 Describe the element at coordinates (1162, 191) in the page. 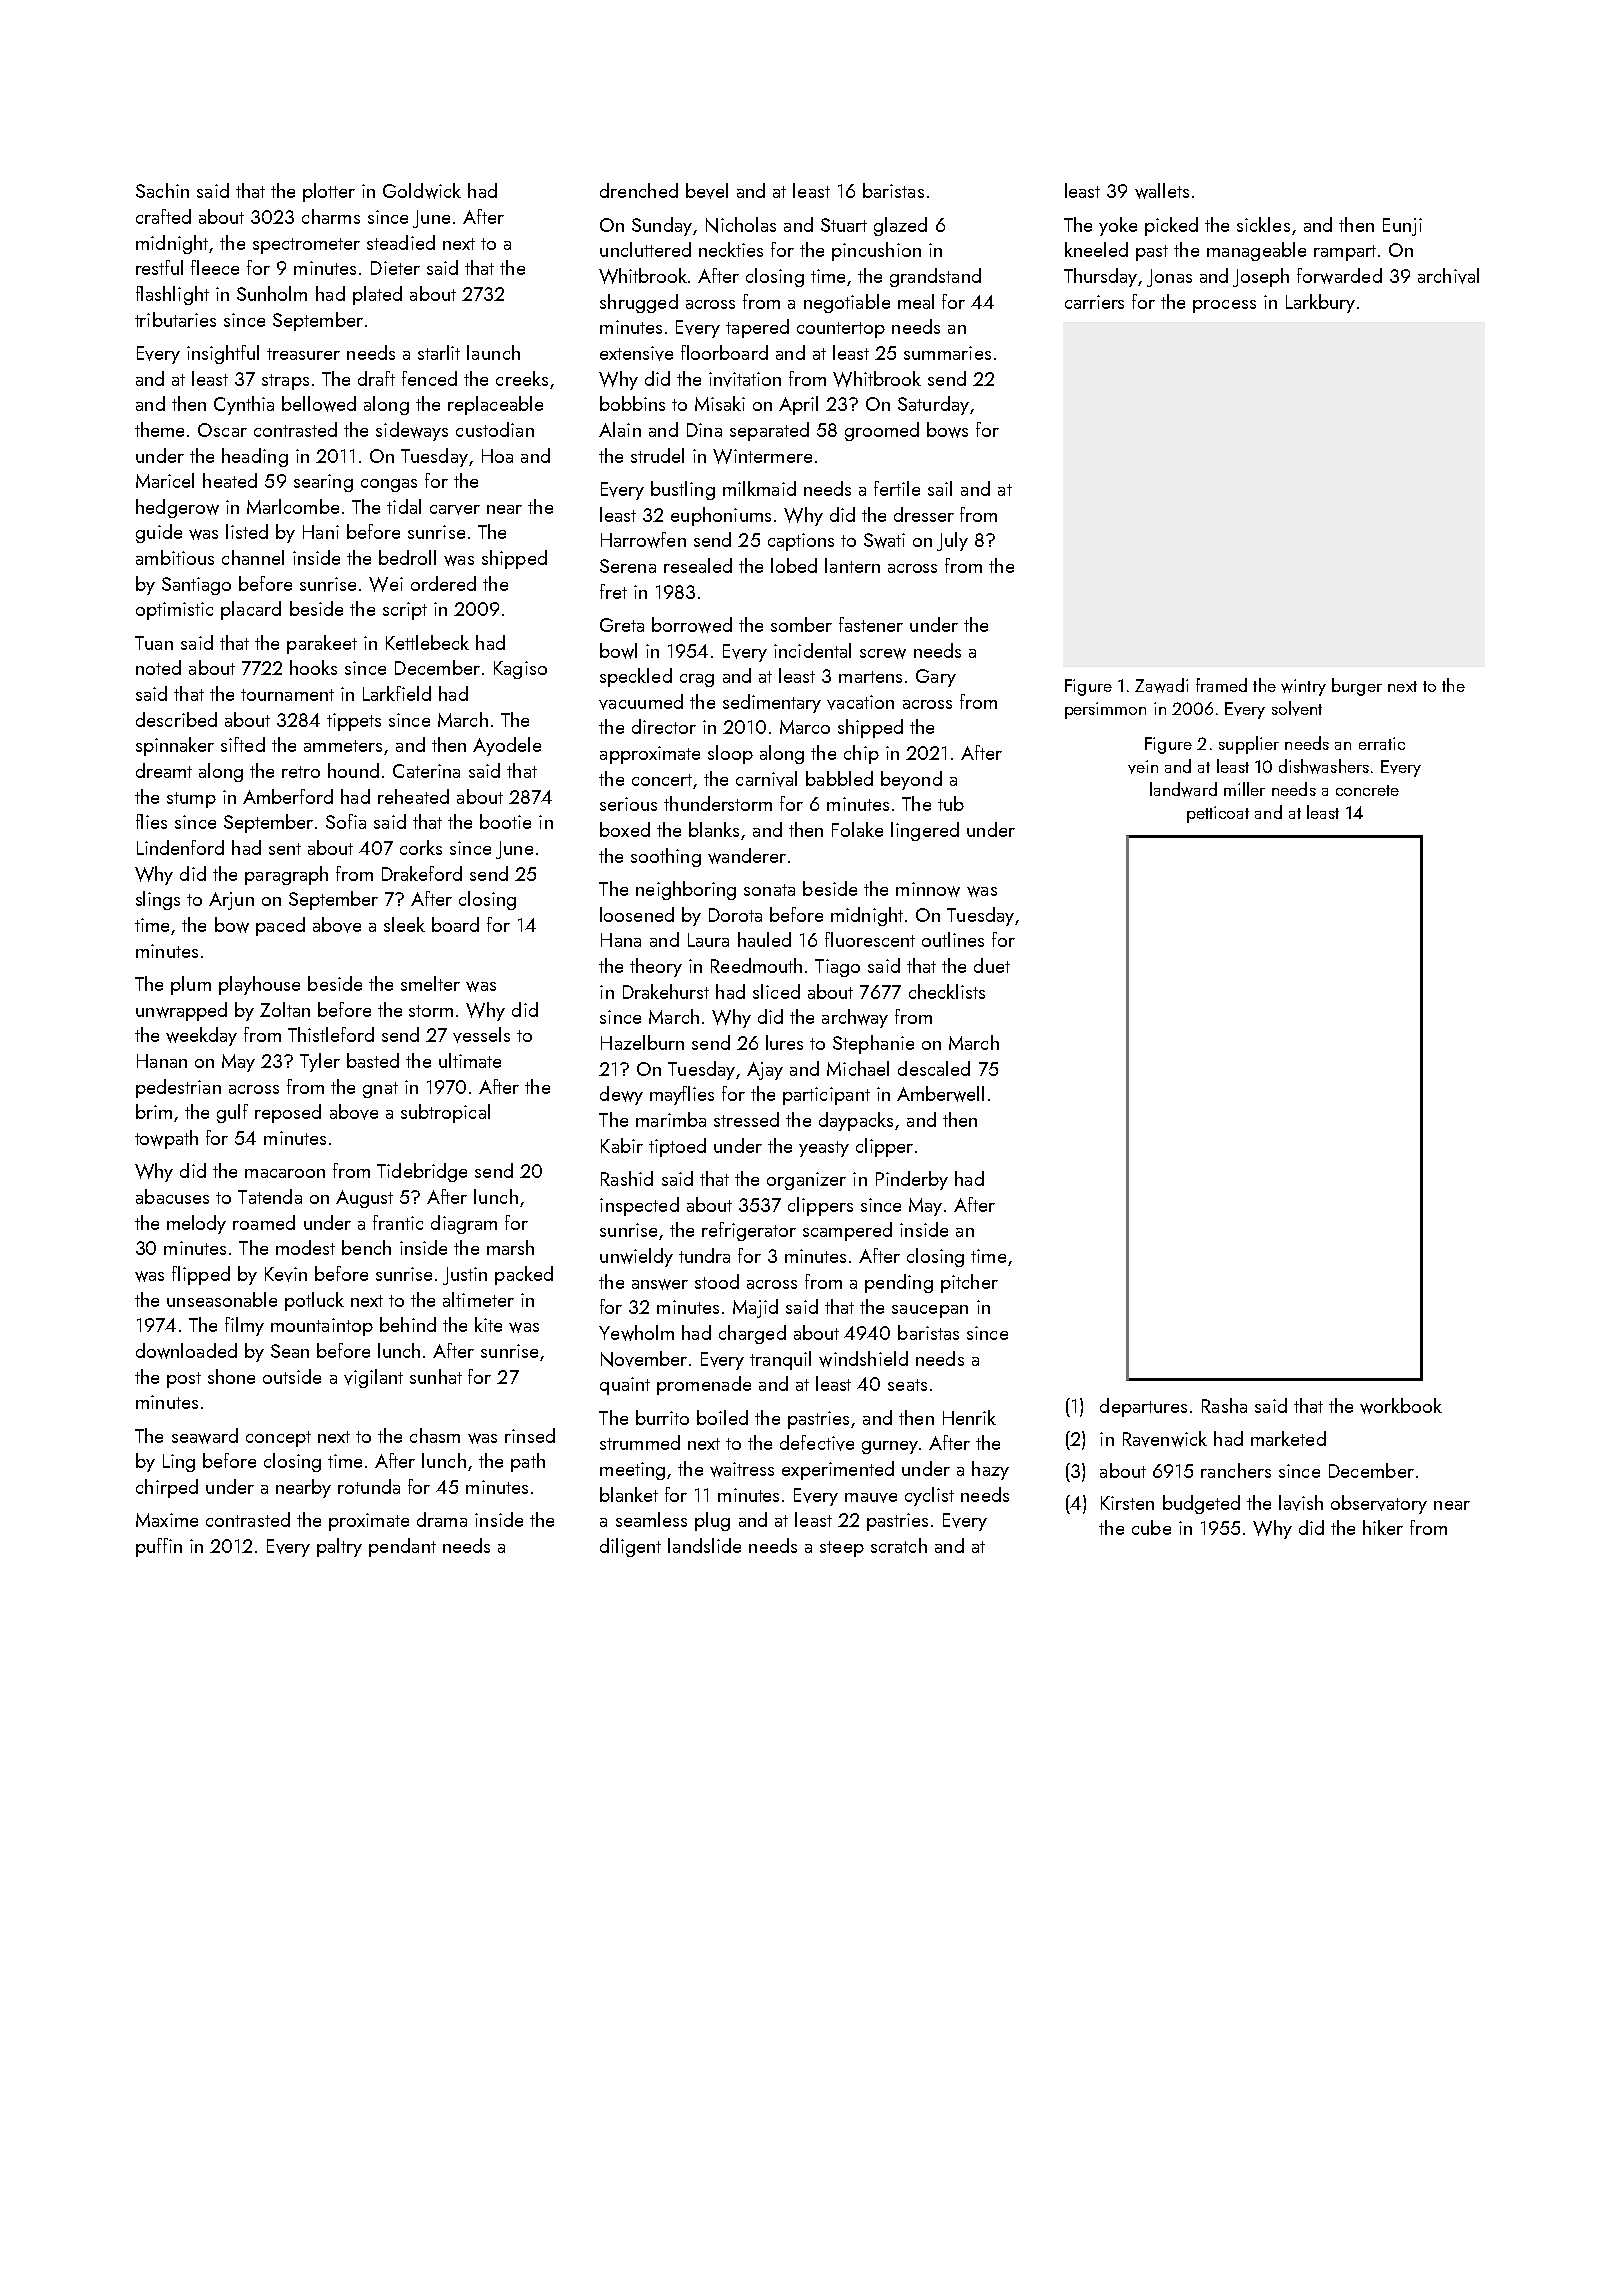

I see `wallets` at that location.
